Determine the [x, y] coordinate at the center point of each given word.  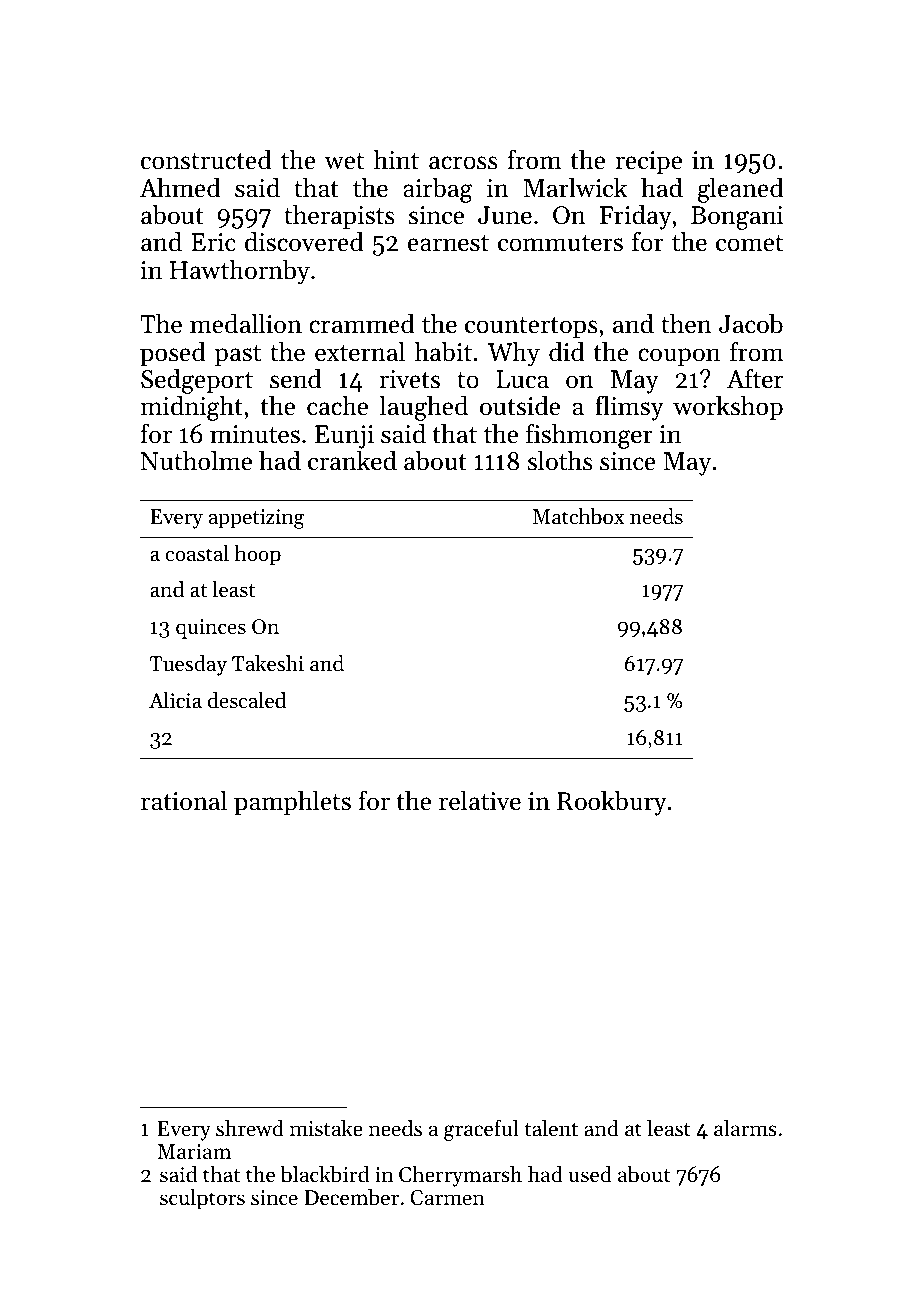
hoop [258, 555]
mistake [326, 1128]
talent [551, 1128]
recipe [648, 163]
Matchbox [578, 516]
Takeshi [268, 663]
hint [396, 160]
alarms [745, 1128]
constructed [206, 160]
